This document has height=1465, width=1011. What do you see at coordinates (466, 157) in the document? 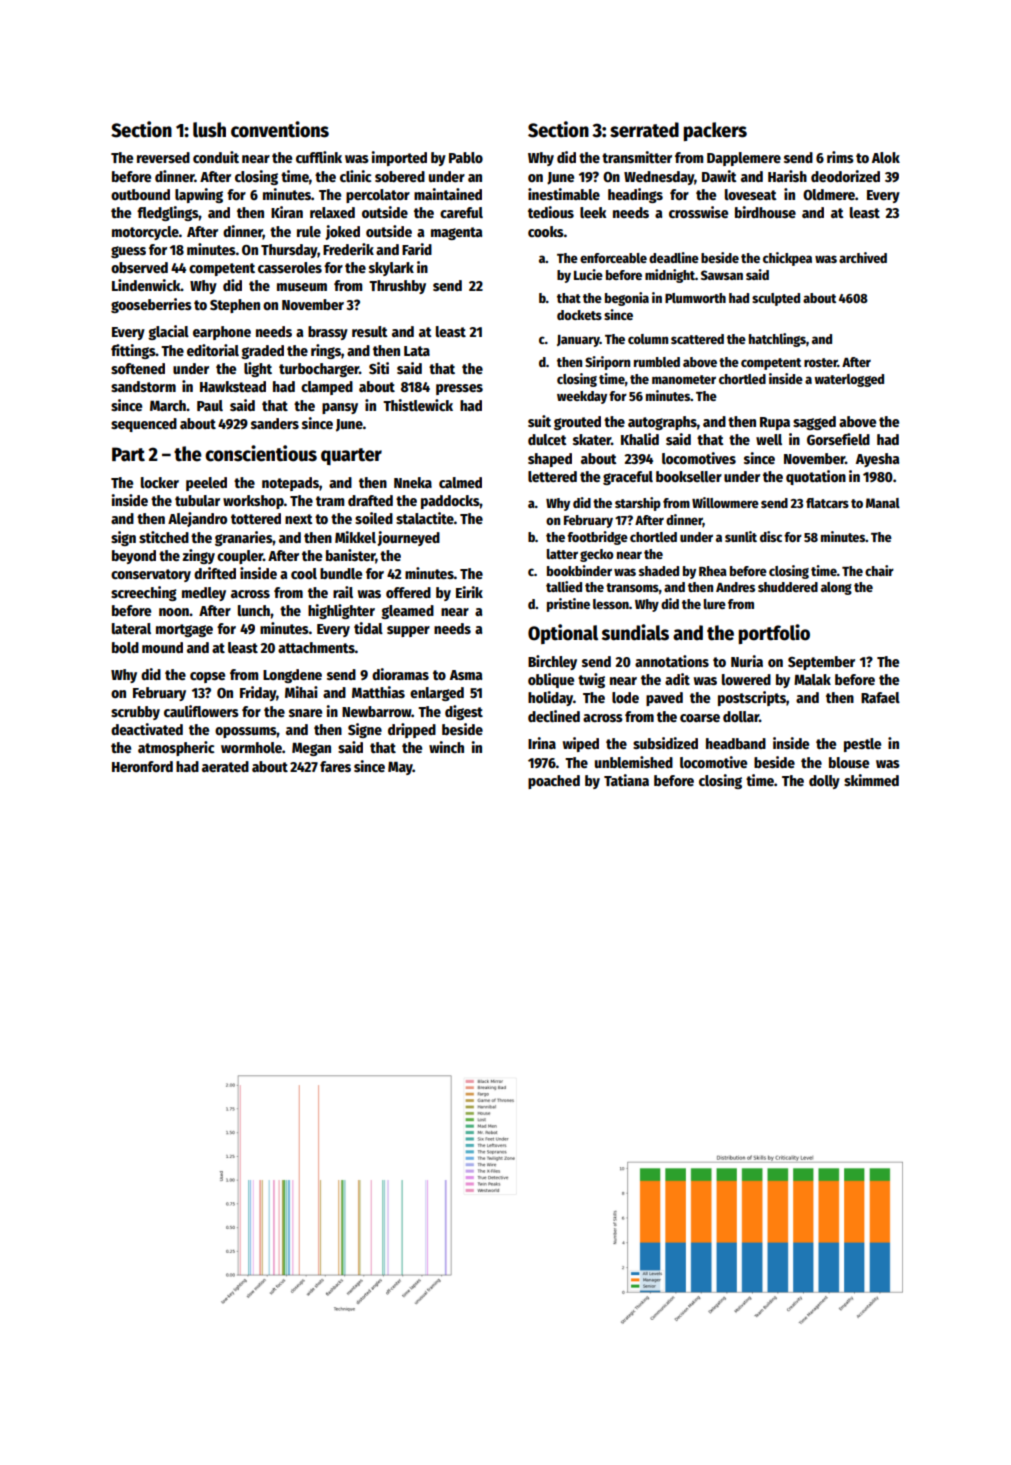
I see `Pablo` at bounding box center [466, 157].
